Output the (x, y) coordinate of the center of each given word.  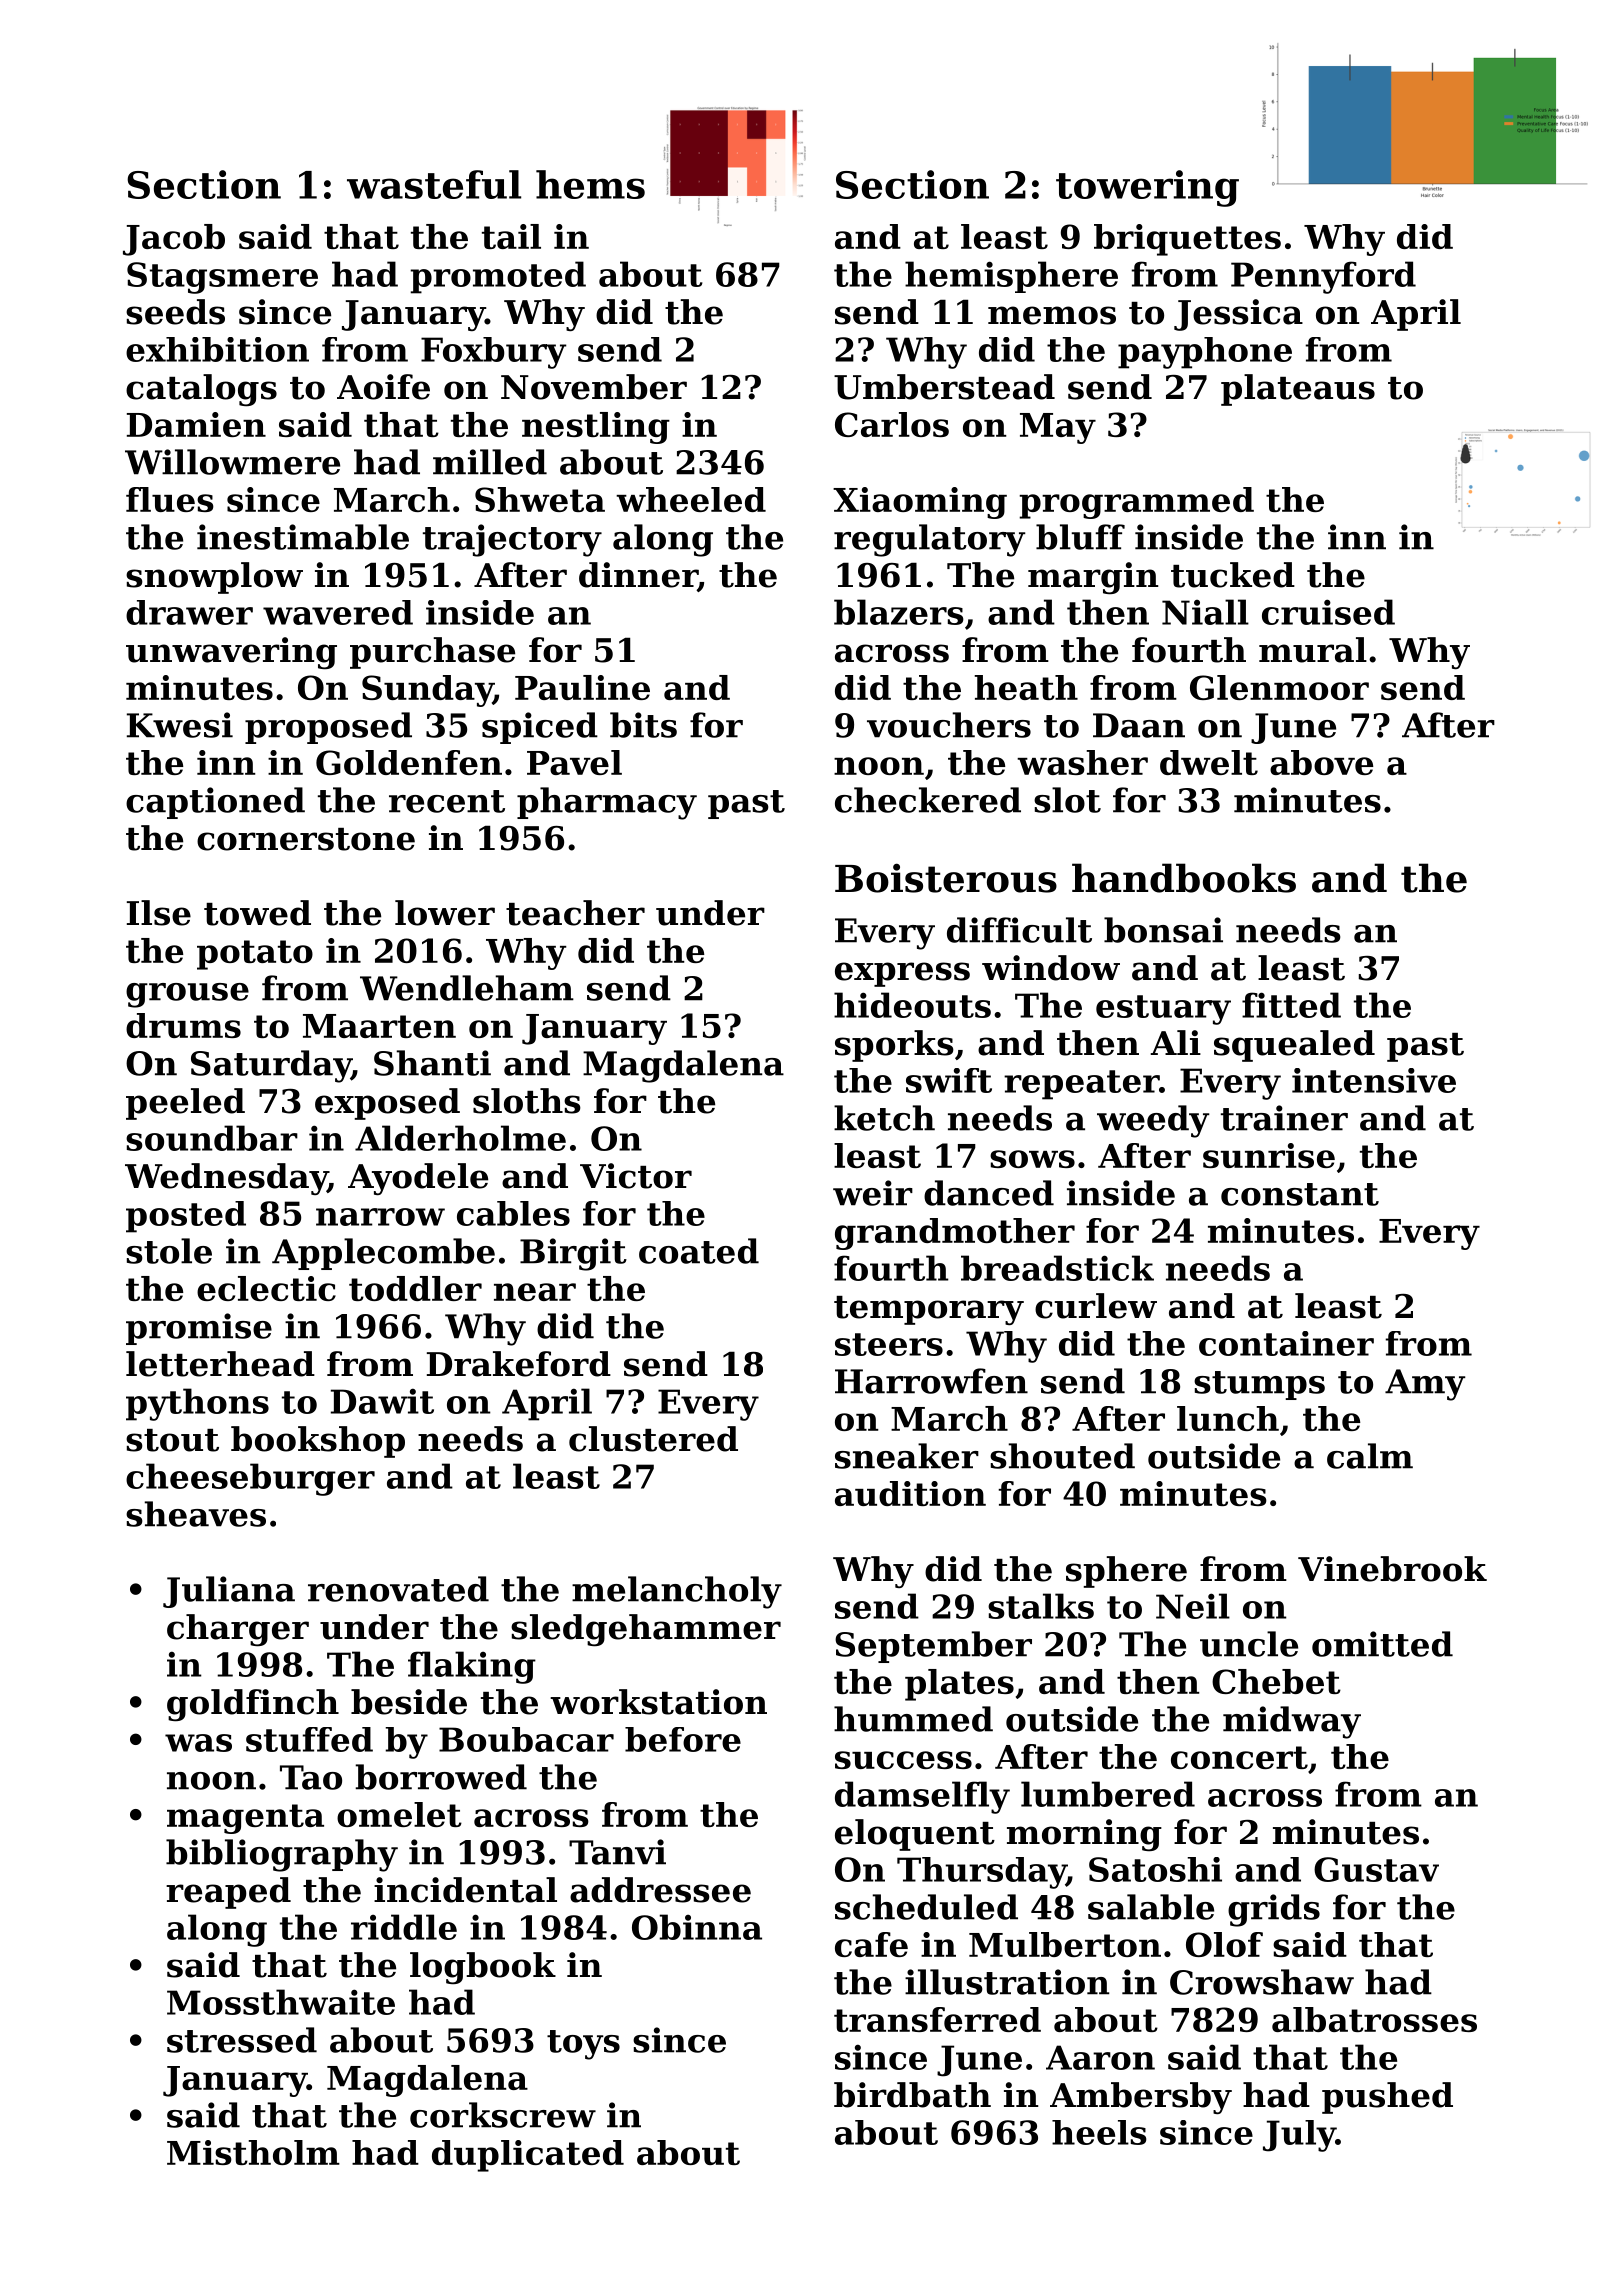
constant (1300, 1194)
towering (1147, 188)
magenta (245, 1819)
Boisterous (946, 878)
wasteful (434, 184)
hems (590, 184)
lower (445, 913)
